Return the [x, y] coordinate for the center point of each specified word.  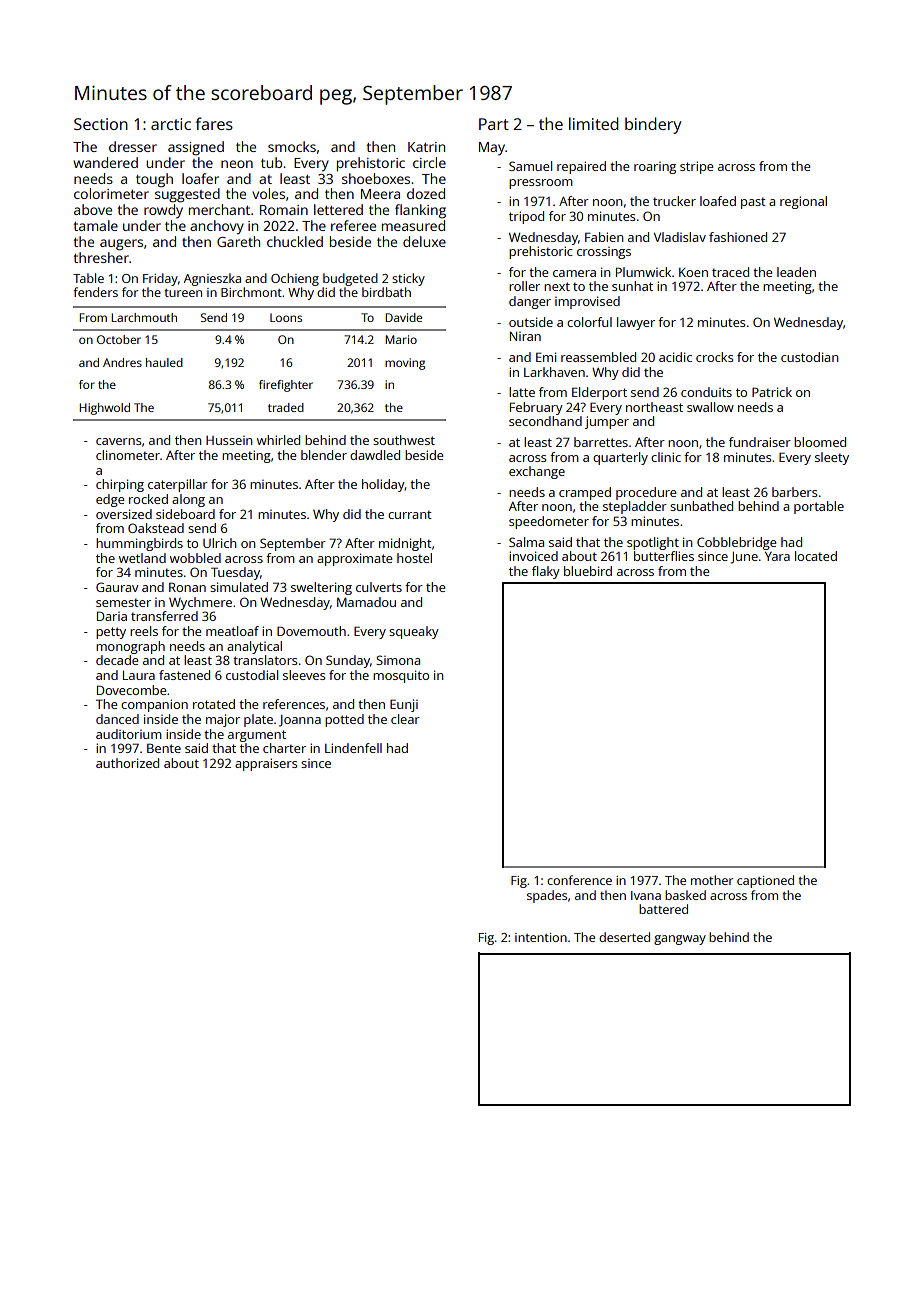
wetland [142, 558]
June [744, 558]
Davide [403, 317]
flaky [546, 572]
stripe [696, 167]
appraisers [266, 764]
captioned [765, 881]
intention [541, 937]
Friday [160, 279]
